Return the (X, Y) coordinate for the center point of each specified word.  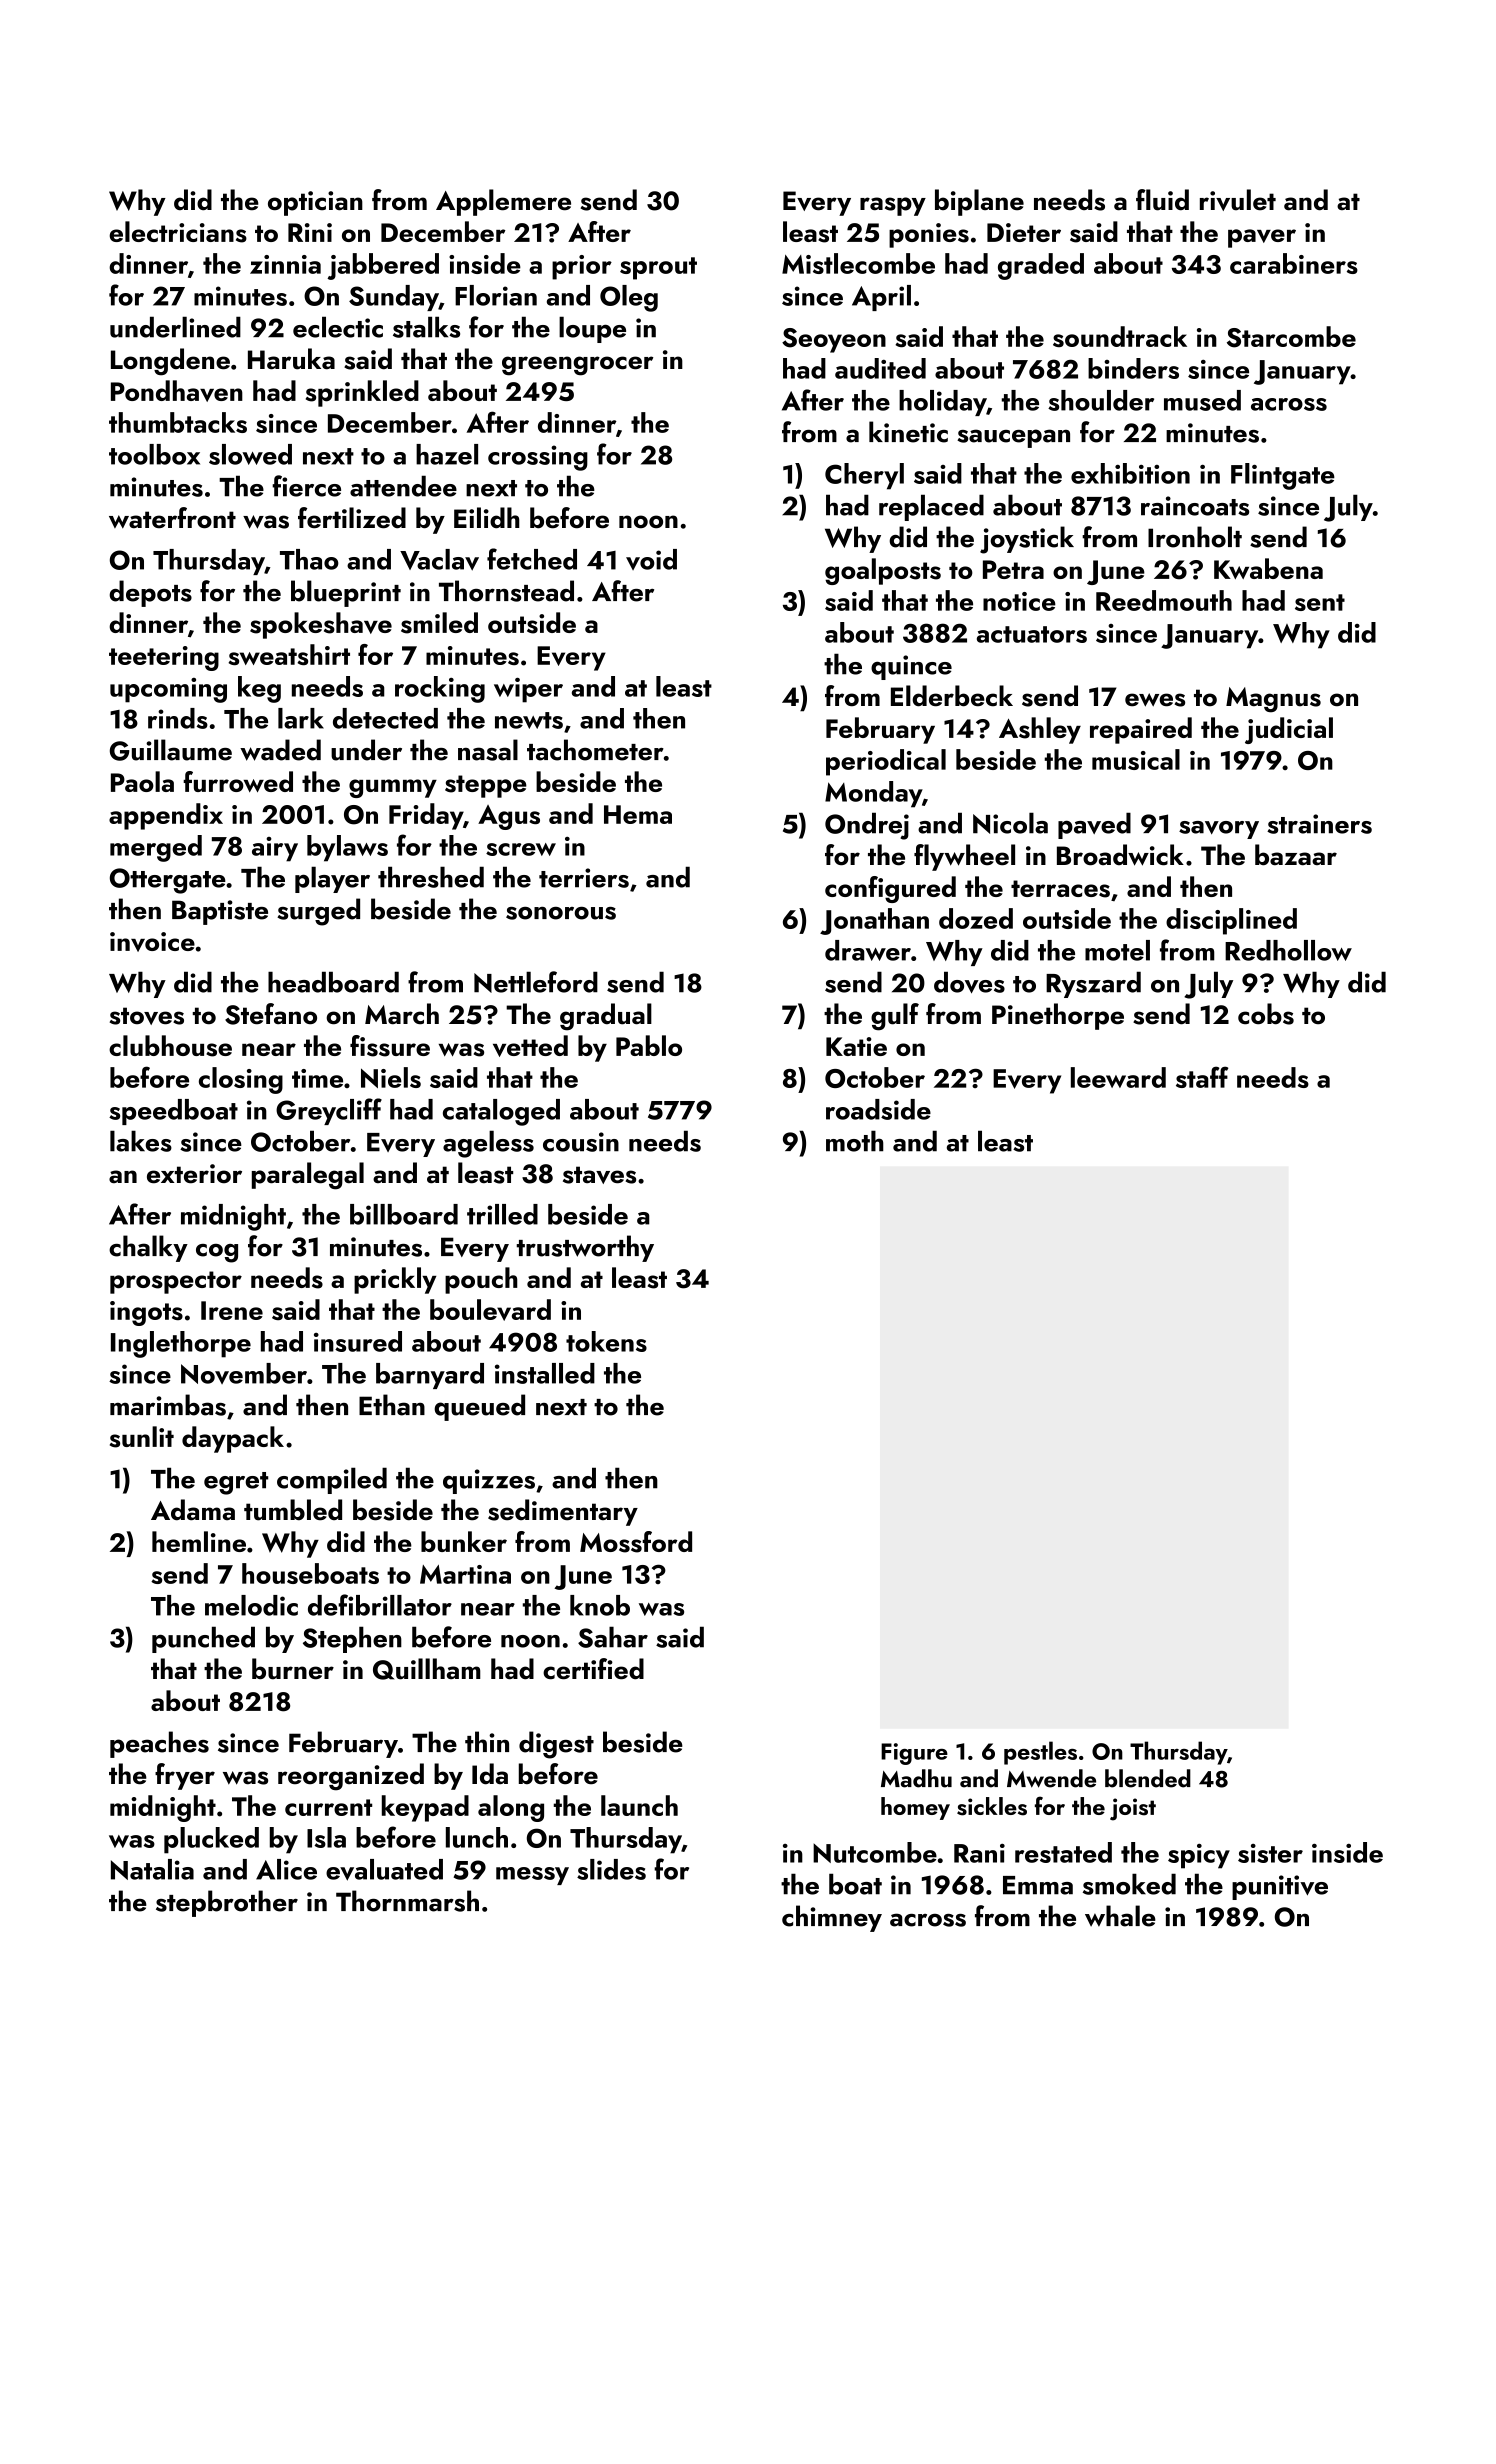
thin (487, 1741)
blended (1148, 1778)
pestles (1040, 1753)
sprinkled (362, 393)
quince (911, 667)
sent (1320, 602)
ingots (146, 1313)
